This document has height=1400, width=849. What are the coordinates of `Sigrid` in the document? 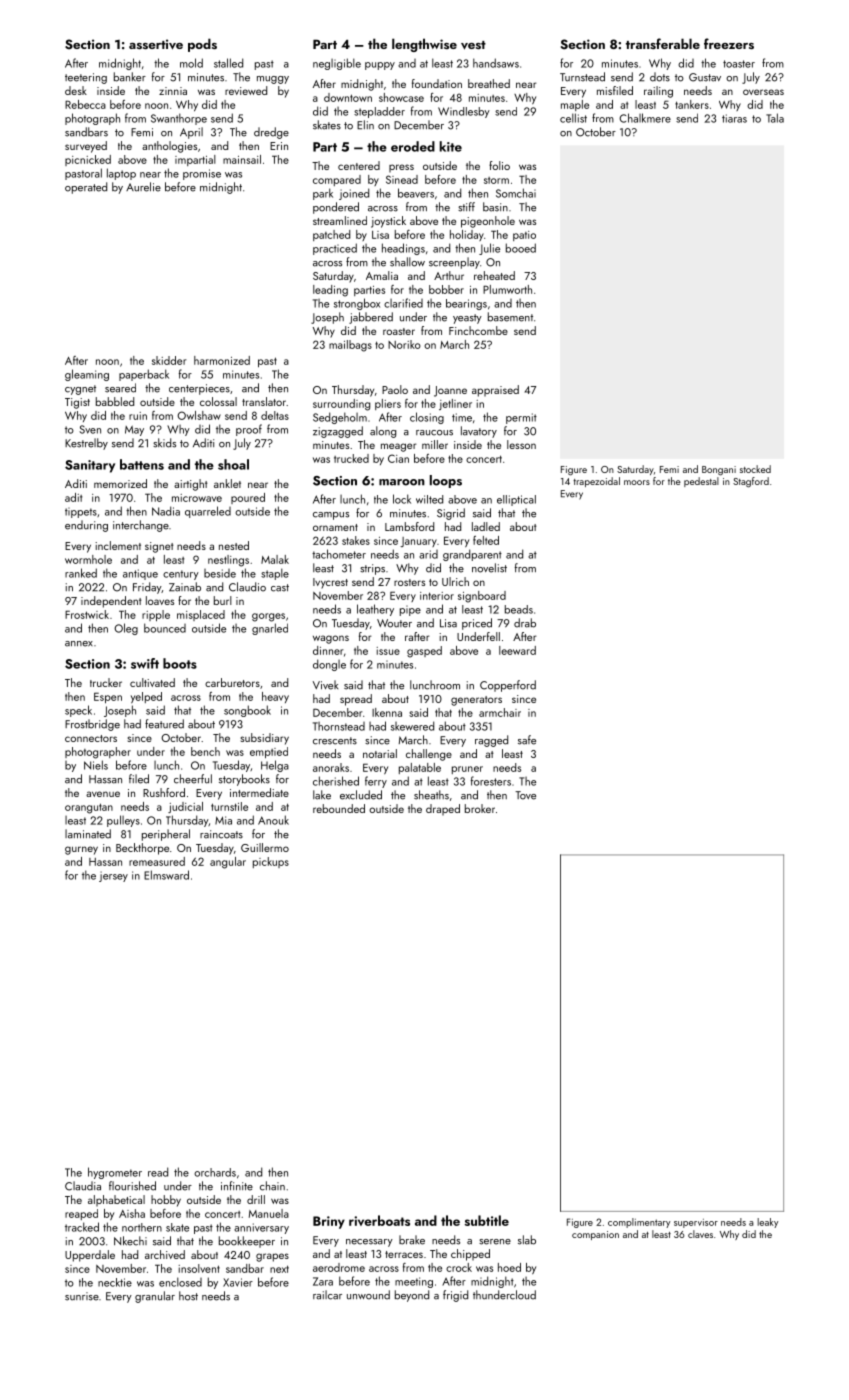 It's located at (451, 514).
